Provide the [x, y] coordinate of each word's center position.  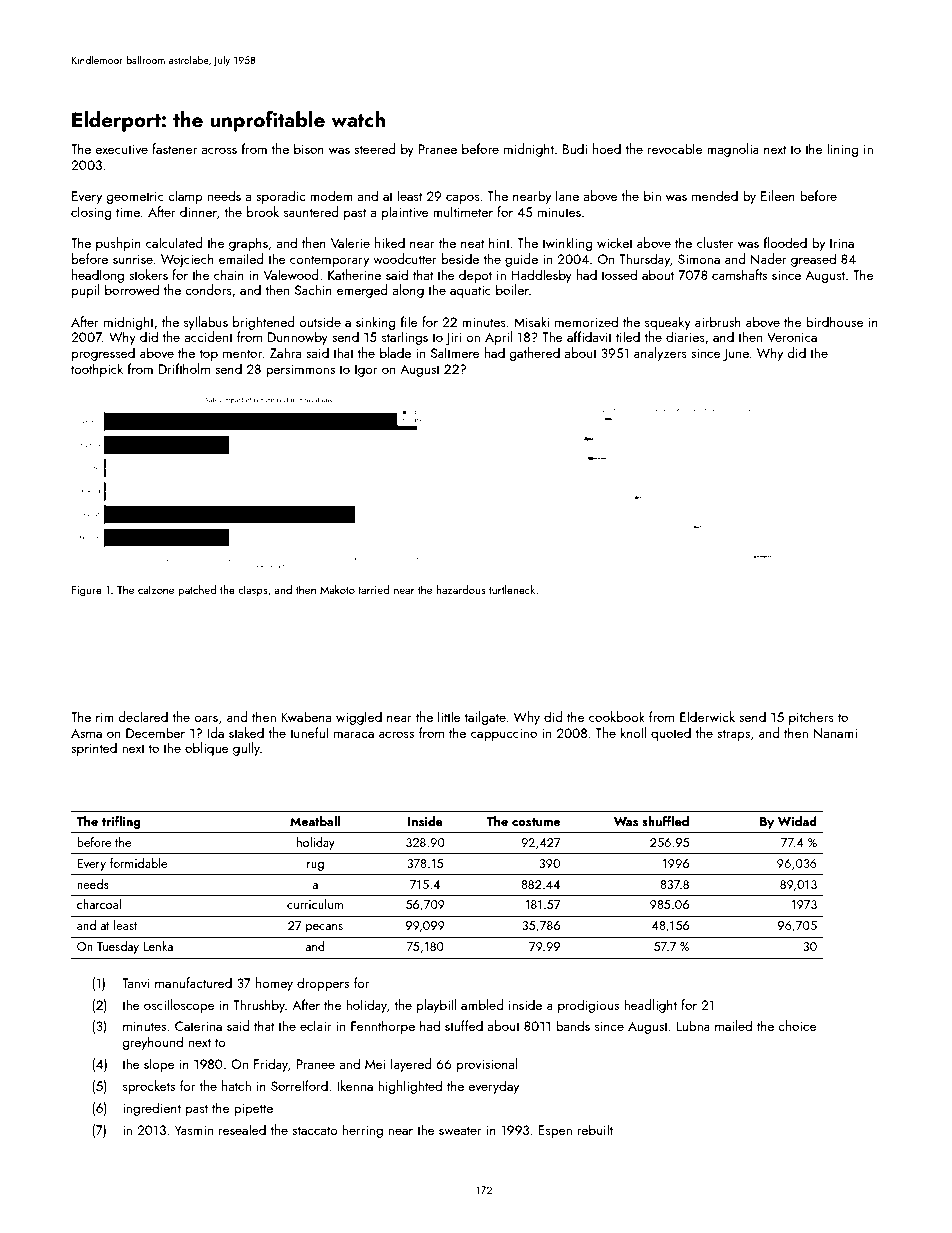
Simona [699, 259]
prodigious [588, 1006]
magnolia [733, 150]
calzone [156, 589]
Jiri [453, 338]
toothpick [97, 370]
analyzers [660, 354]
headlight [650, 1006]
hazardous [461, 589]
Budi [575, 148]
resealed [242, 1129]
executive [121, 149]
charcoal [99, 904]
